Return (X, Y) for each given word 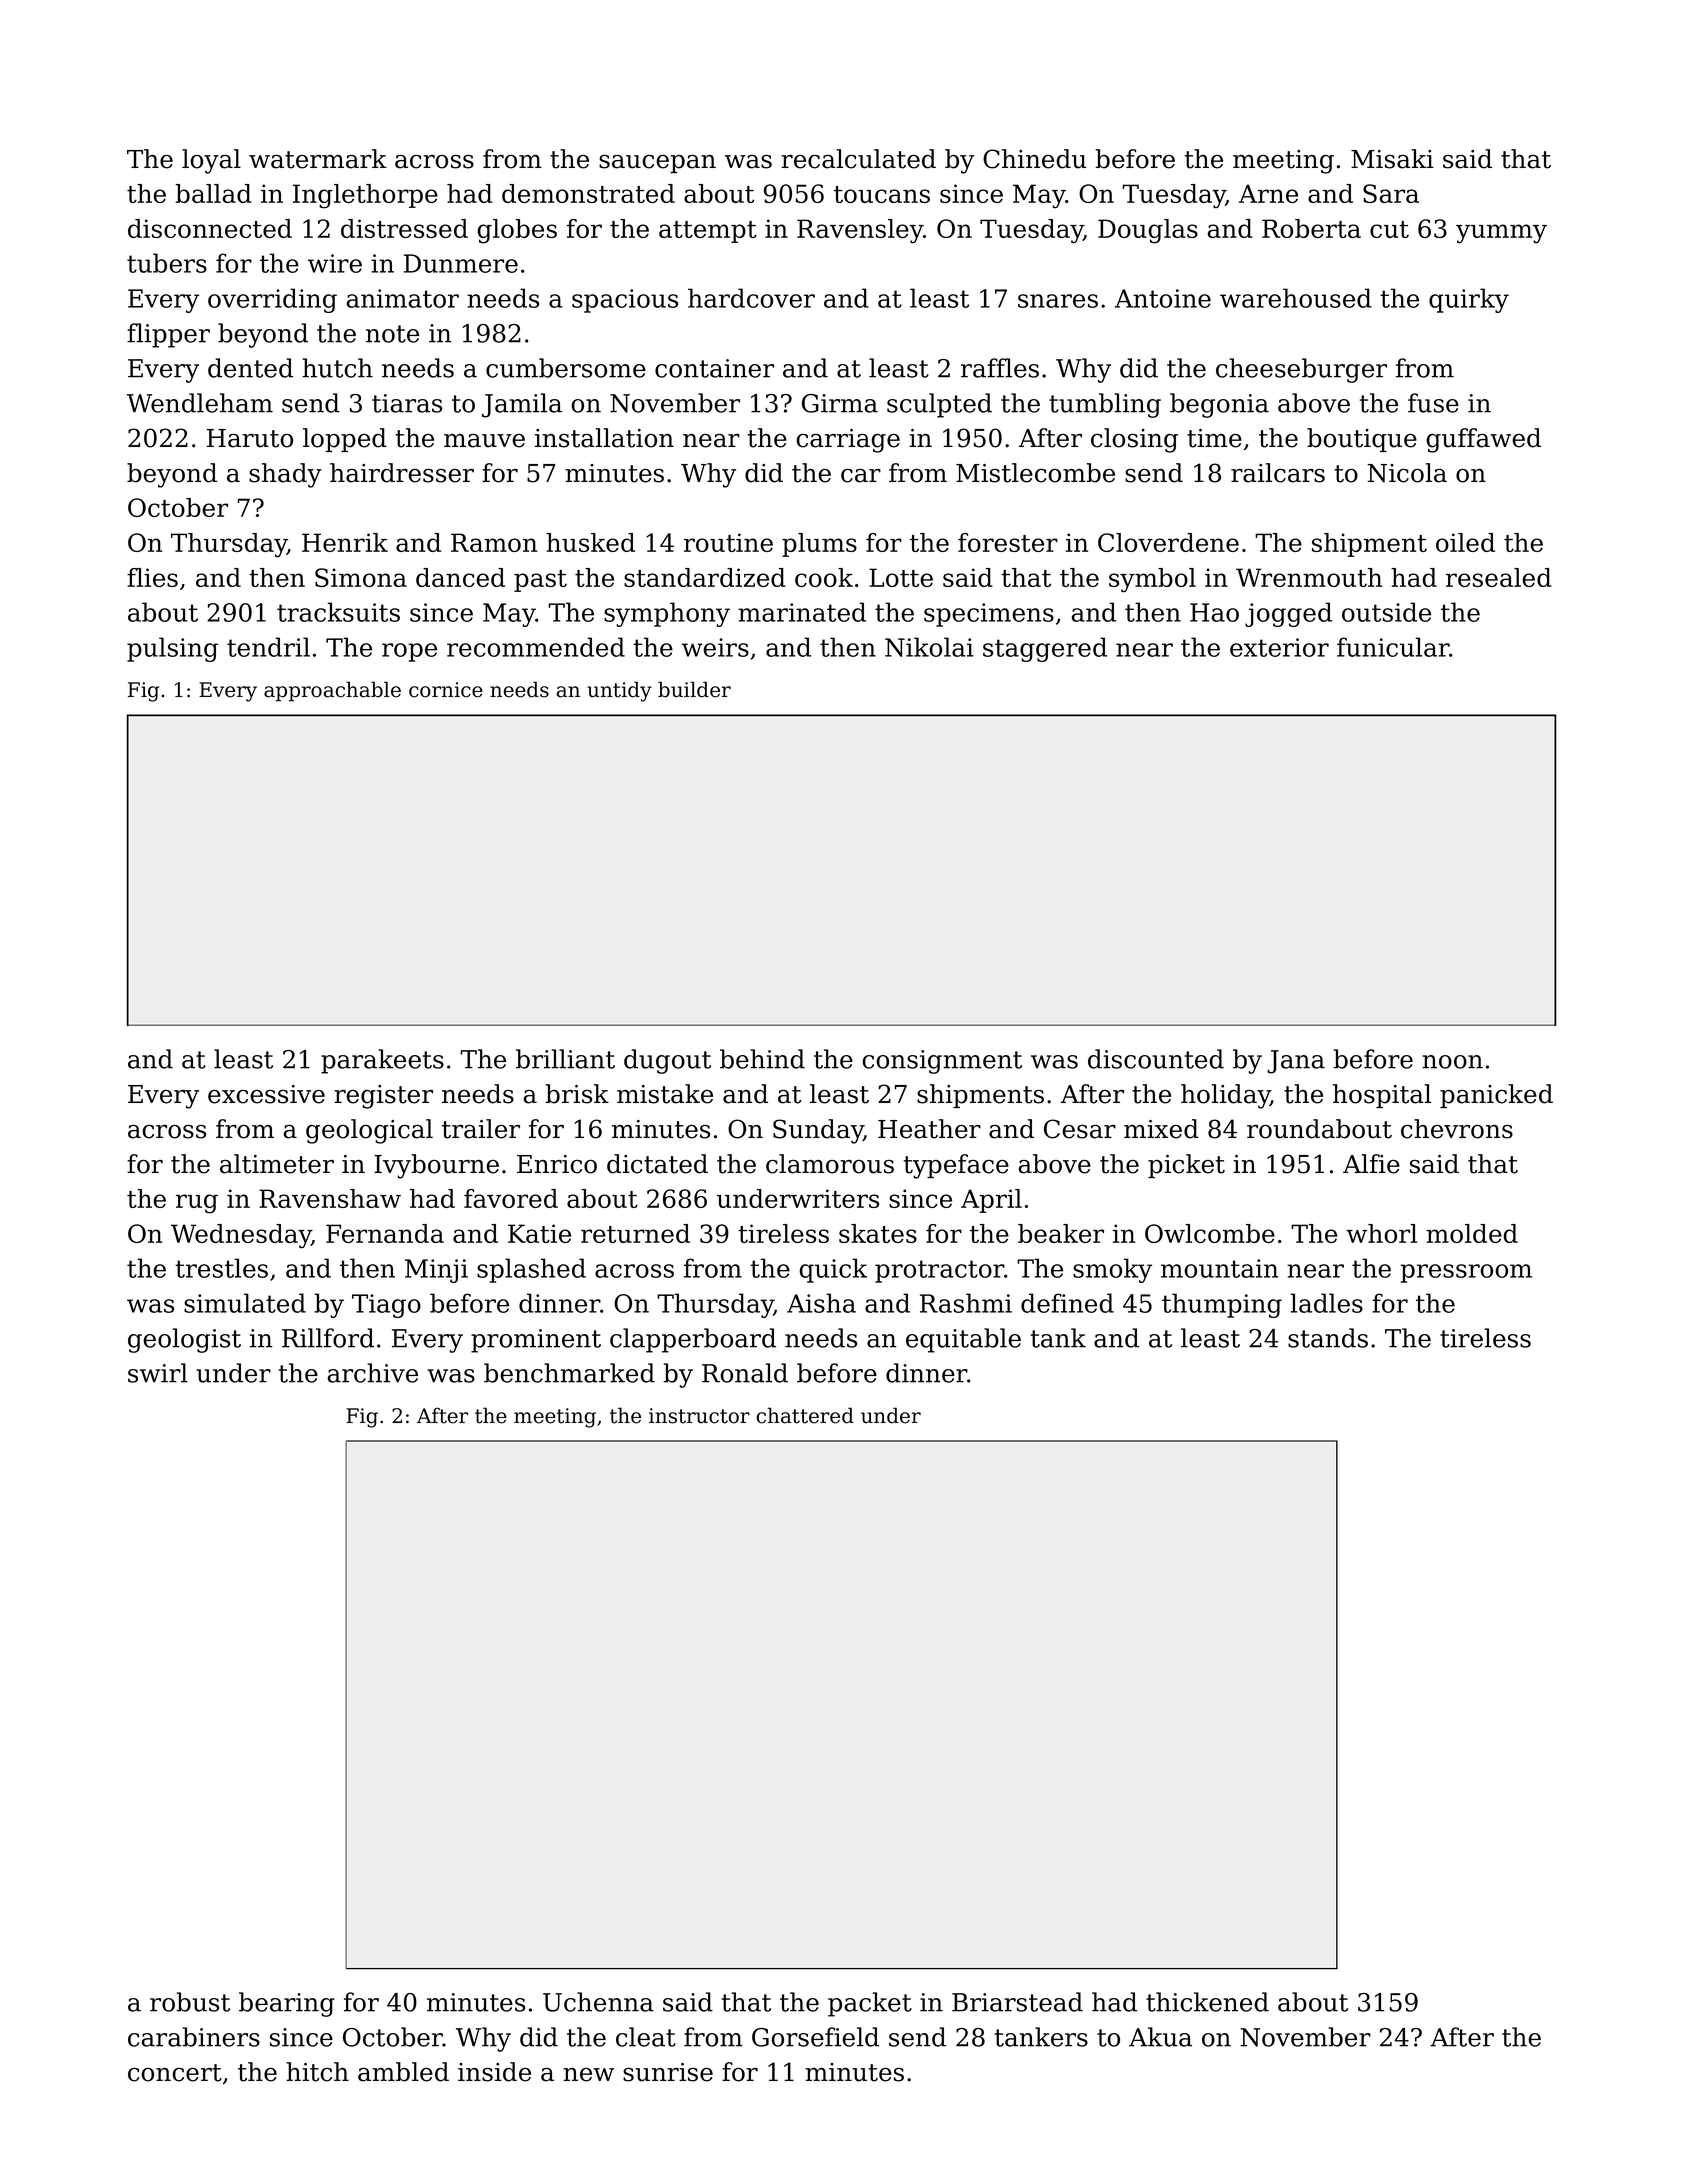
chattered (805, 1415)
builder (694, 689)
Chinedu (1035, 159)
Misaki (1392, 159)
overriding (272, 300)
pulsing (172, 649)
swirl (158, 1373)
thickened (1207, 2002)
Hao (1214, 612)
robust (190, 2002)
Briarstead (1017, 2002)
